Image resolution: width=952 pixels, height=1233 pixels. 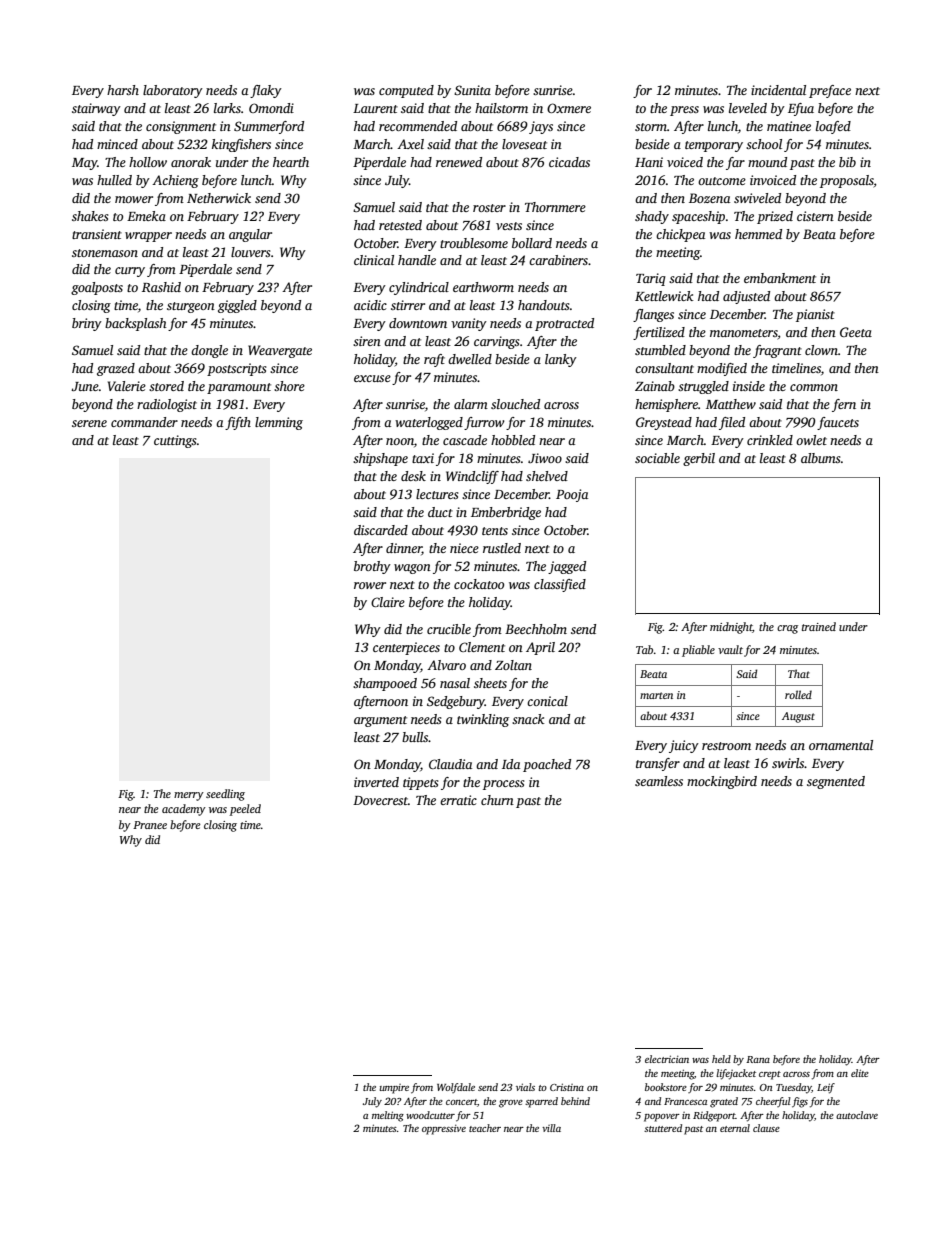 What do you see at coordinates (166, 386) in the screenshot?
I see `stored` at bounding box center [166, 386].
